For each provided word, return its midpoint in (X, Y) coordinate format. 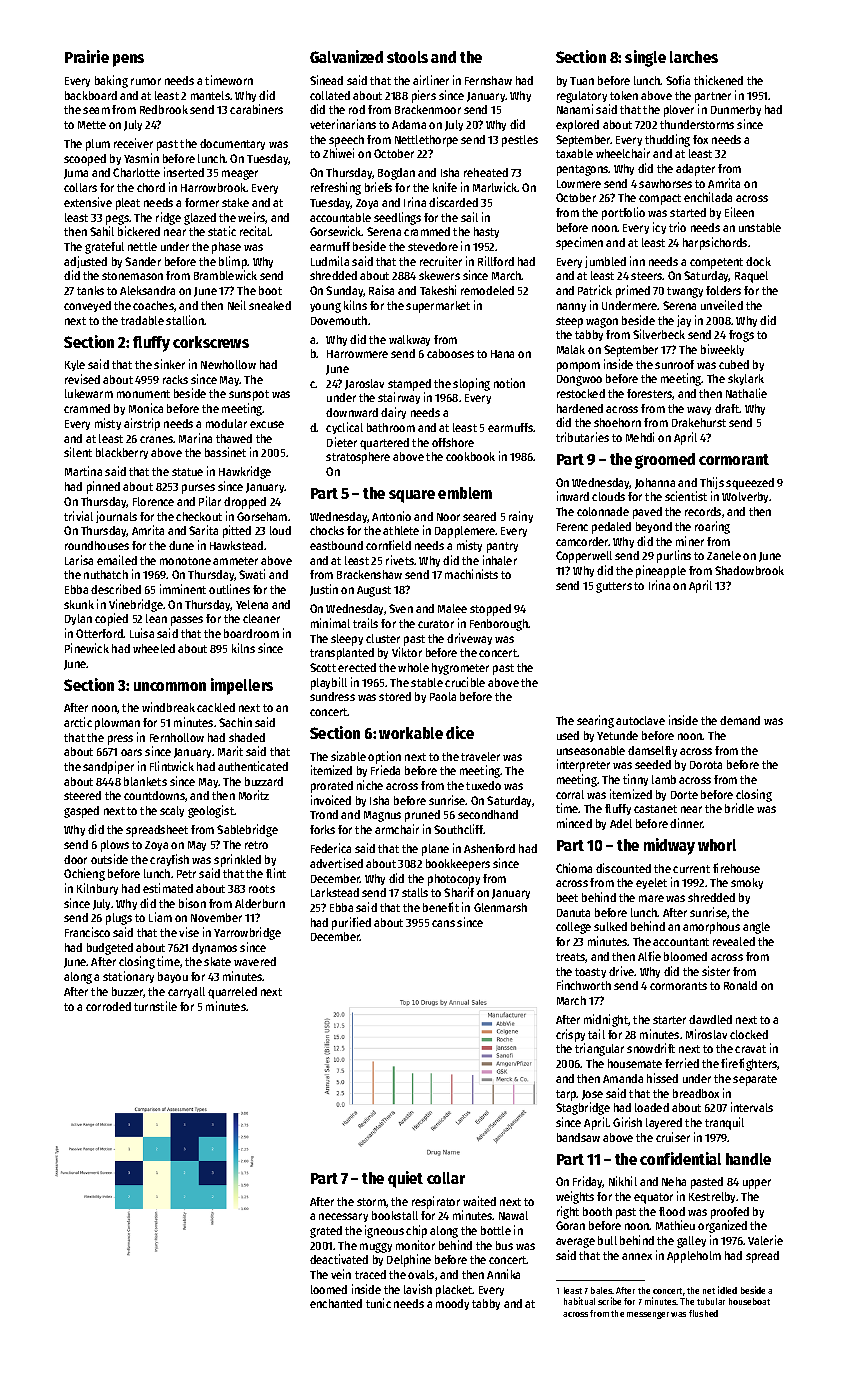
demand (740, 720)
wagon (602, 323)
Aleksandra (147, 290)
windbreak (168, 707)
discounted (623, 868)
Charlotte (136, 172)
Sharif (459, 892)
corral (570, 794)
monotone (185, 561)
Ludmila (330, 261)
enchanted (336, 1303)
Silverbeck (659, 334)
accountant (681, 942)
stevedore (433, 246)
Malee (452, 608)
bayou (173, 977)
